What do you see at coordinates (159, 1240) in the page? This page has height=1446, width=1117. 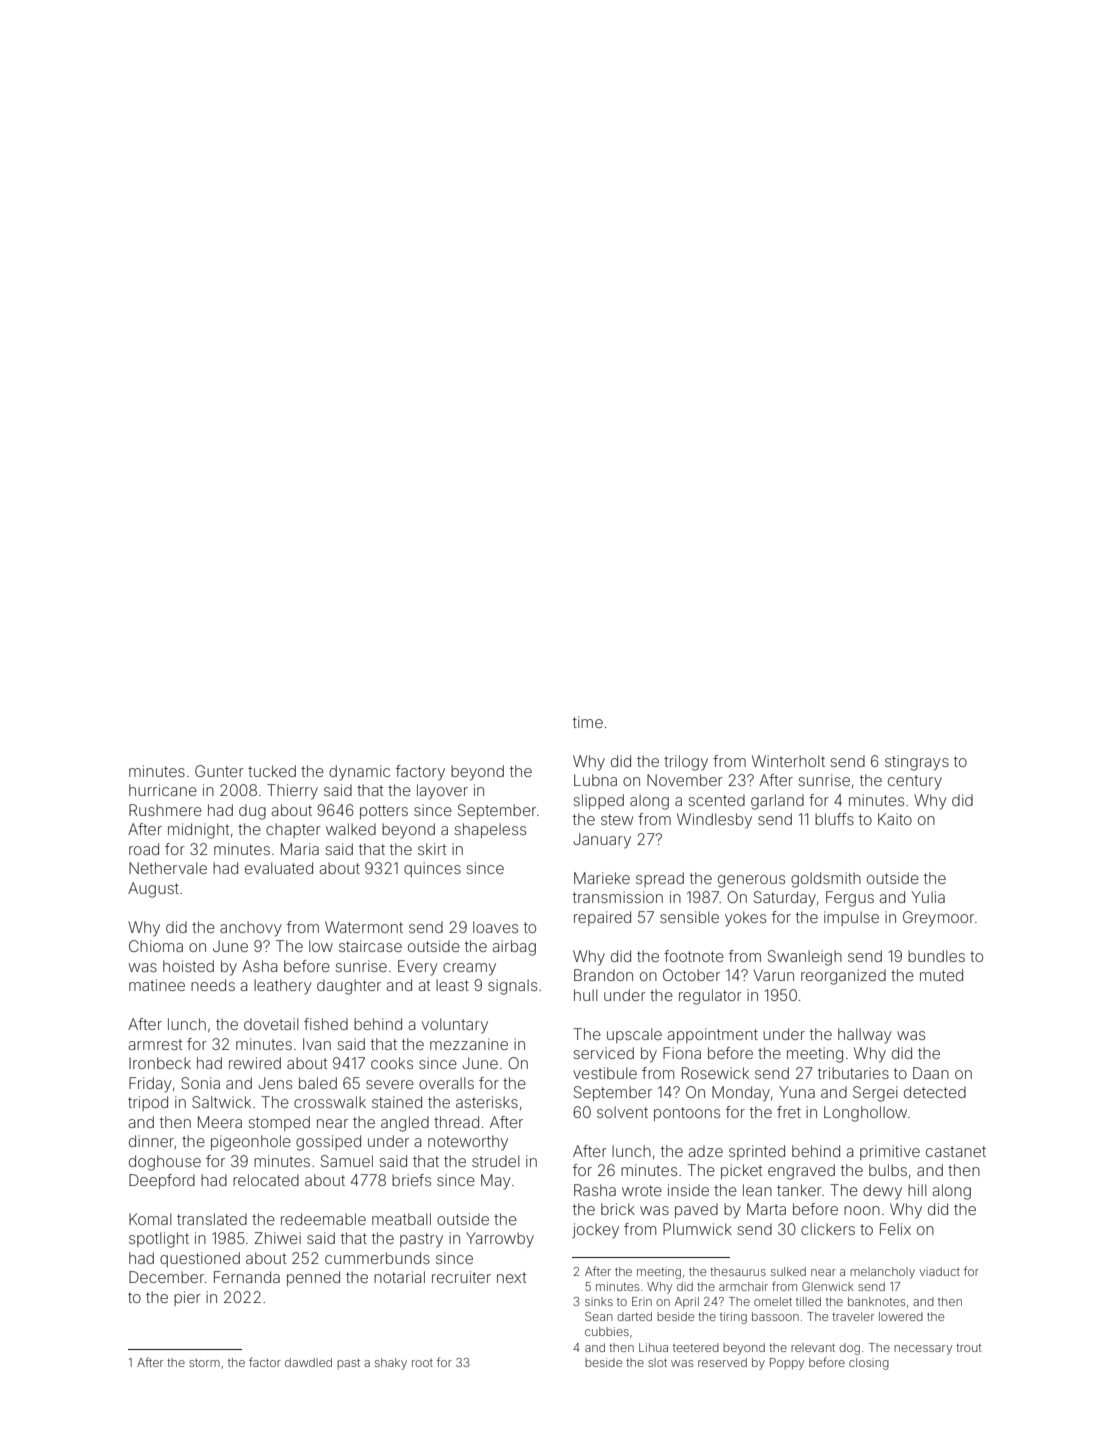 I see `spotlight` at bounding box center [159, 1240].
